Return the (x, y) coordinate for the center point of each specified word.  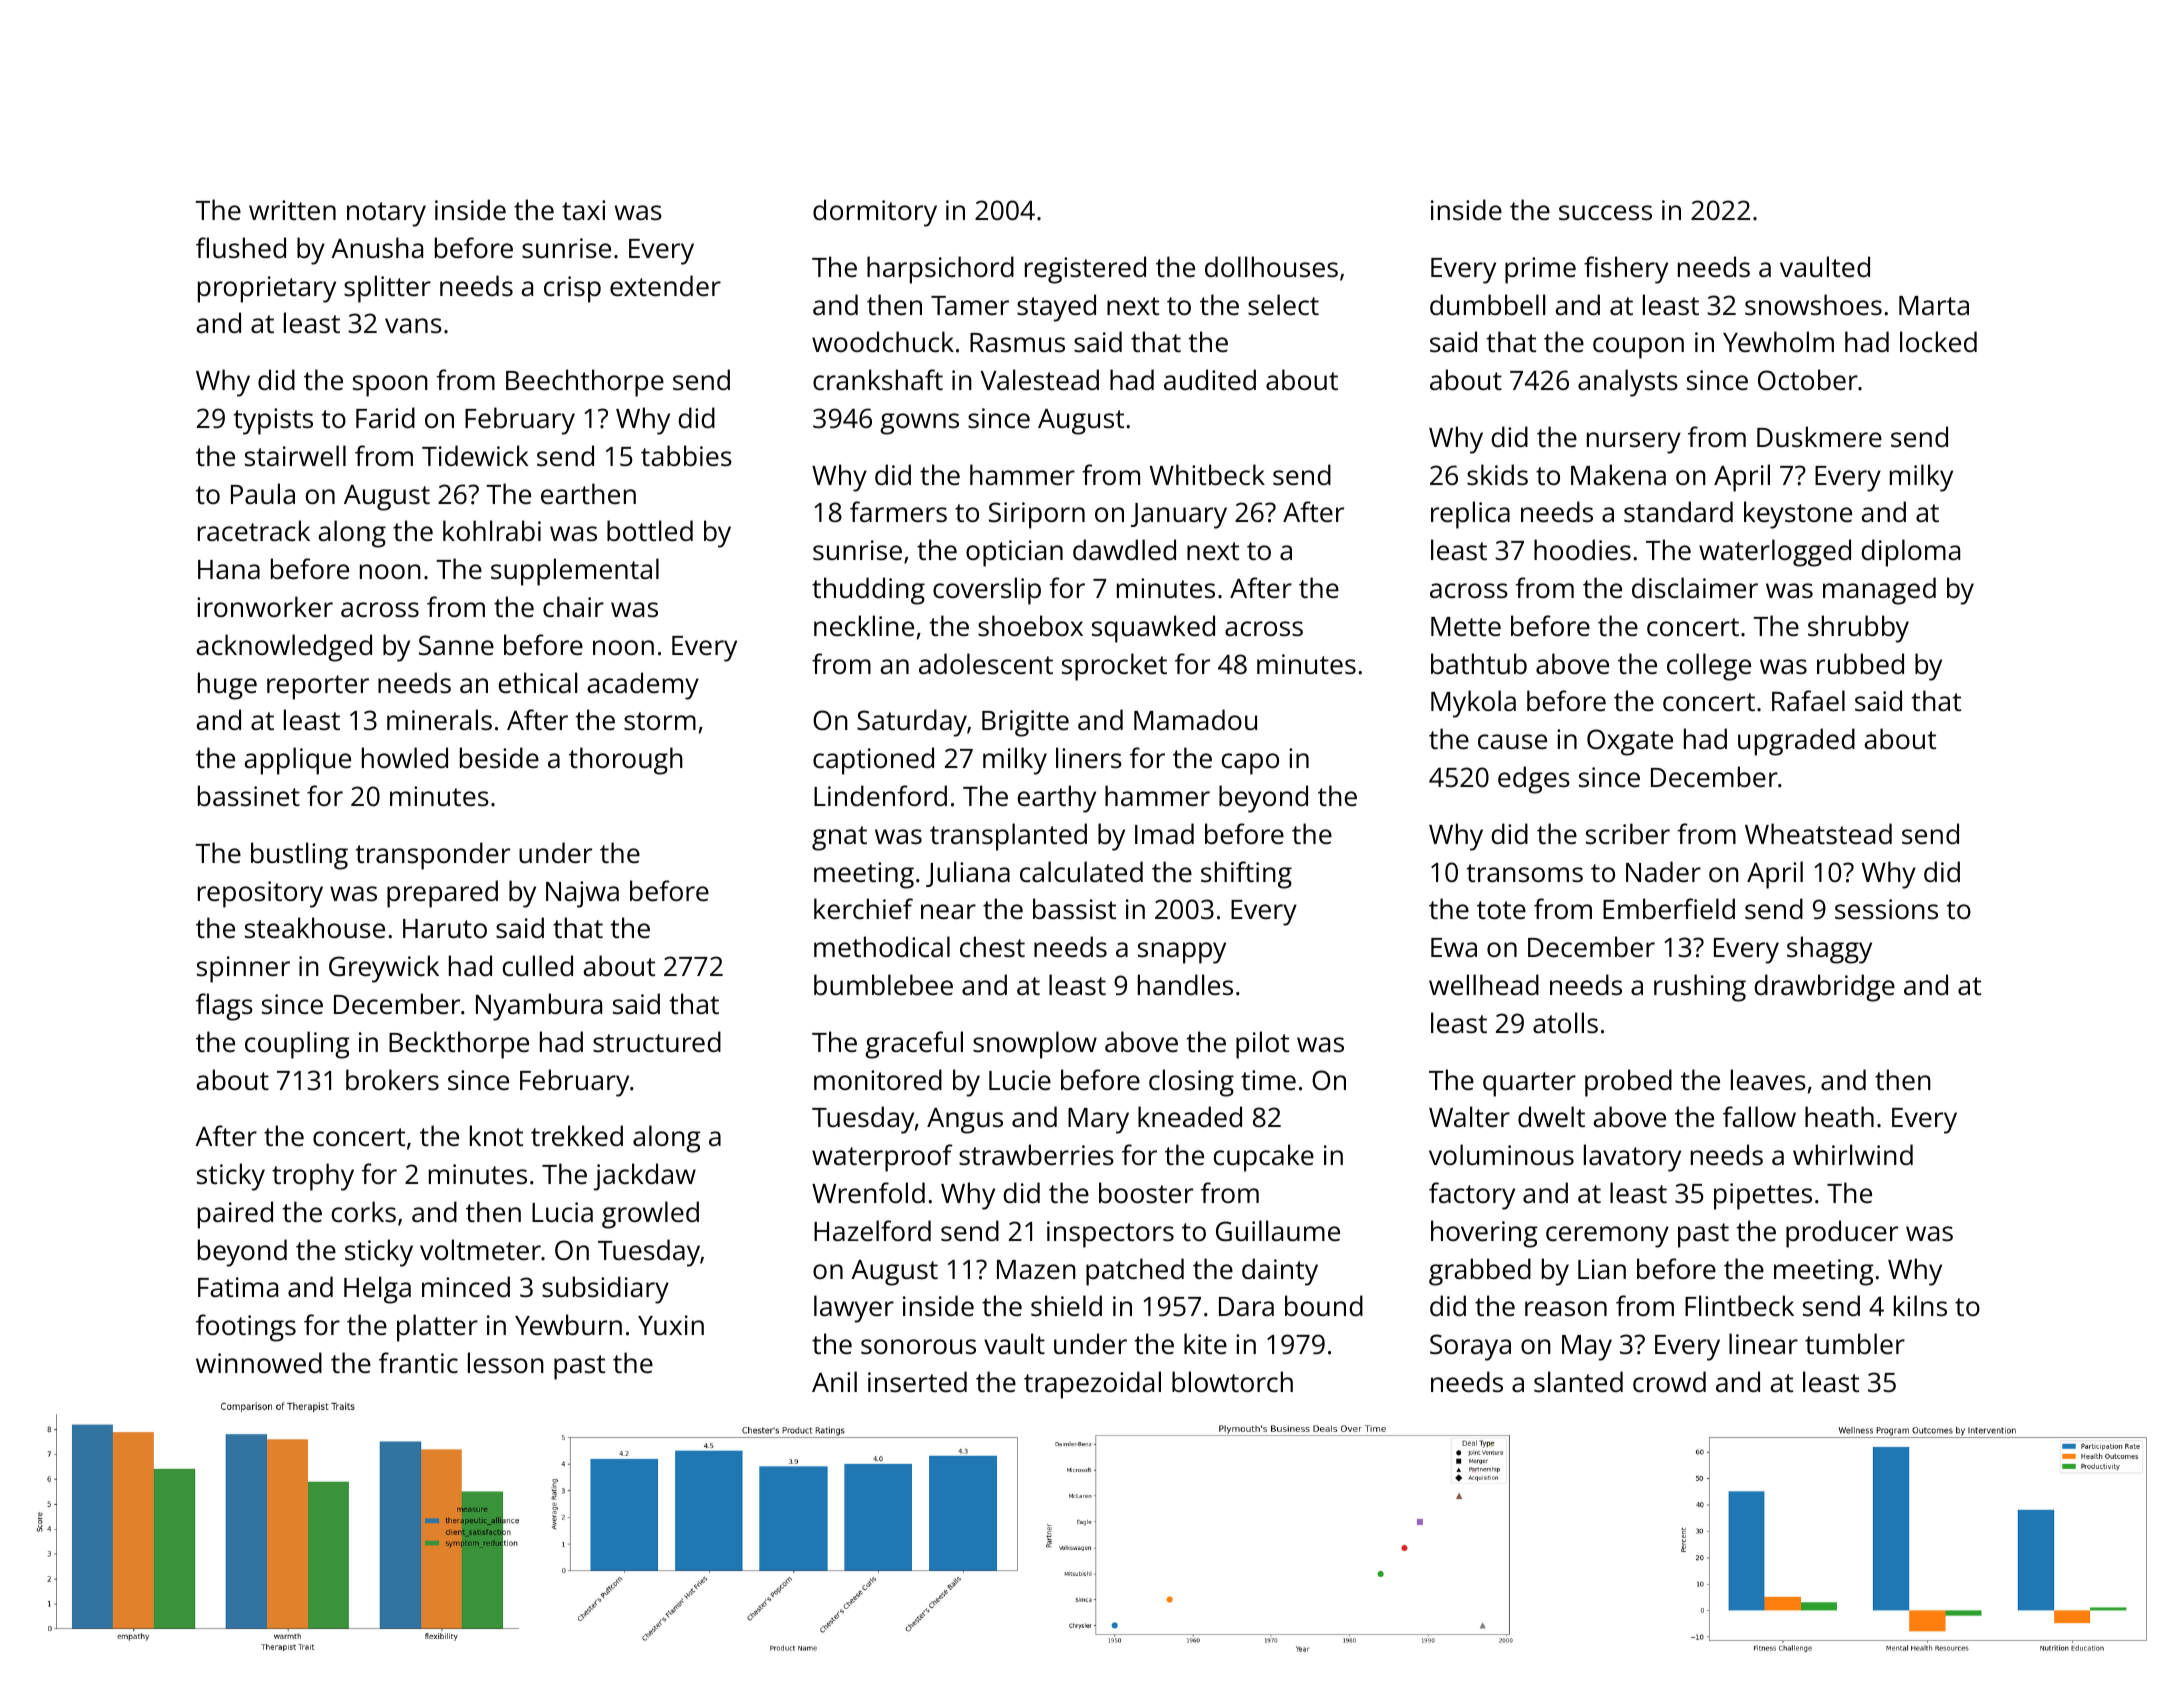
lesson (506, 1363)
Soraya (1470, 1347)
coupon (1638, 348)
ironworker (265, 606)
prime (1540, 270)
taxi (583, 210)
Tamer (970, 305)
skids (1497, 474)
